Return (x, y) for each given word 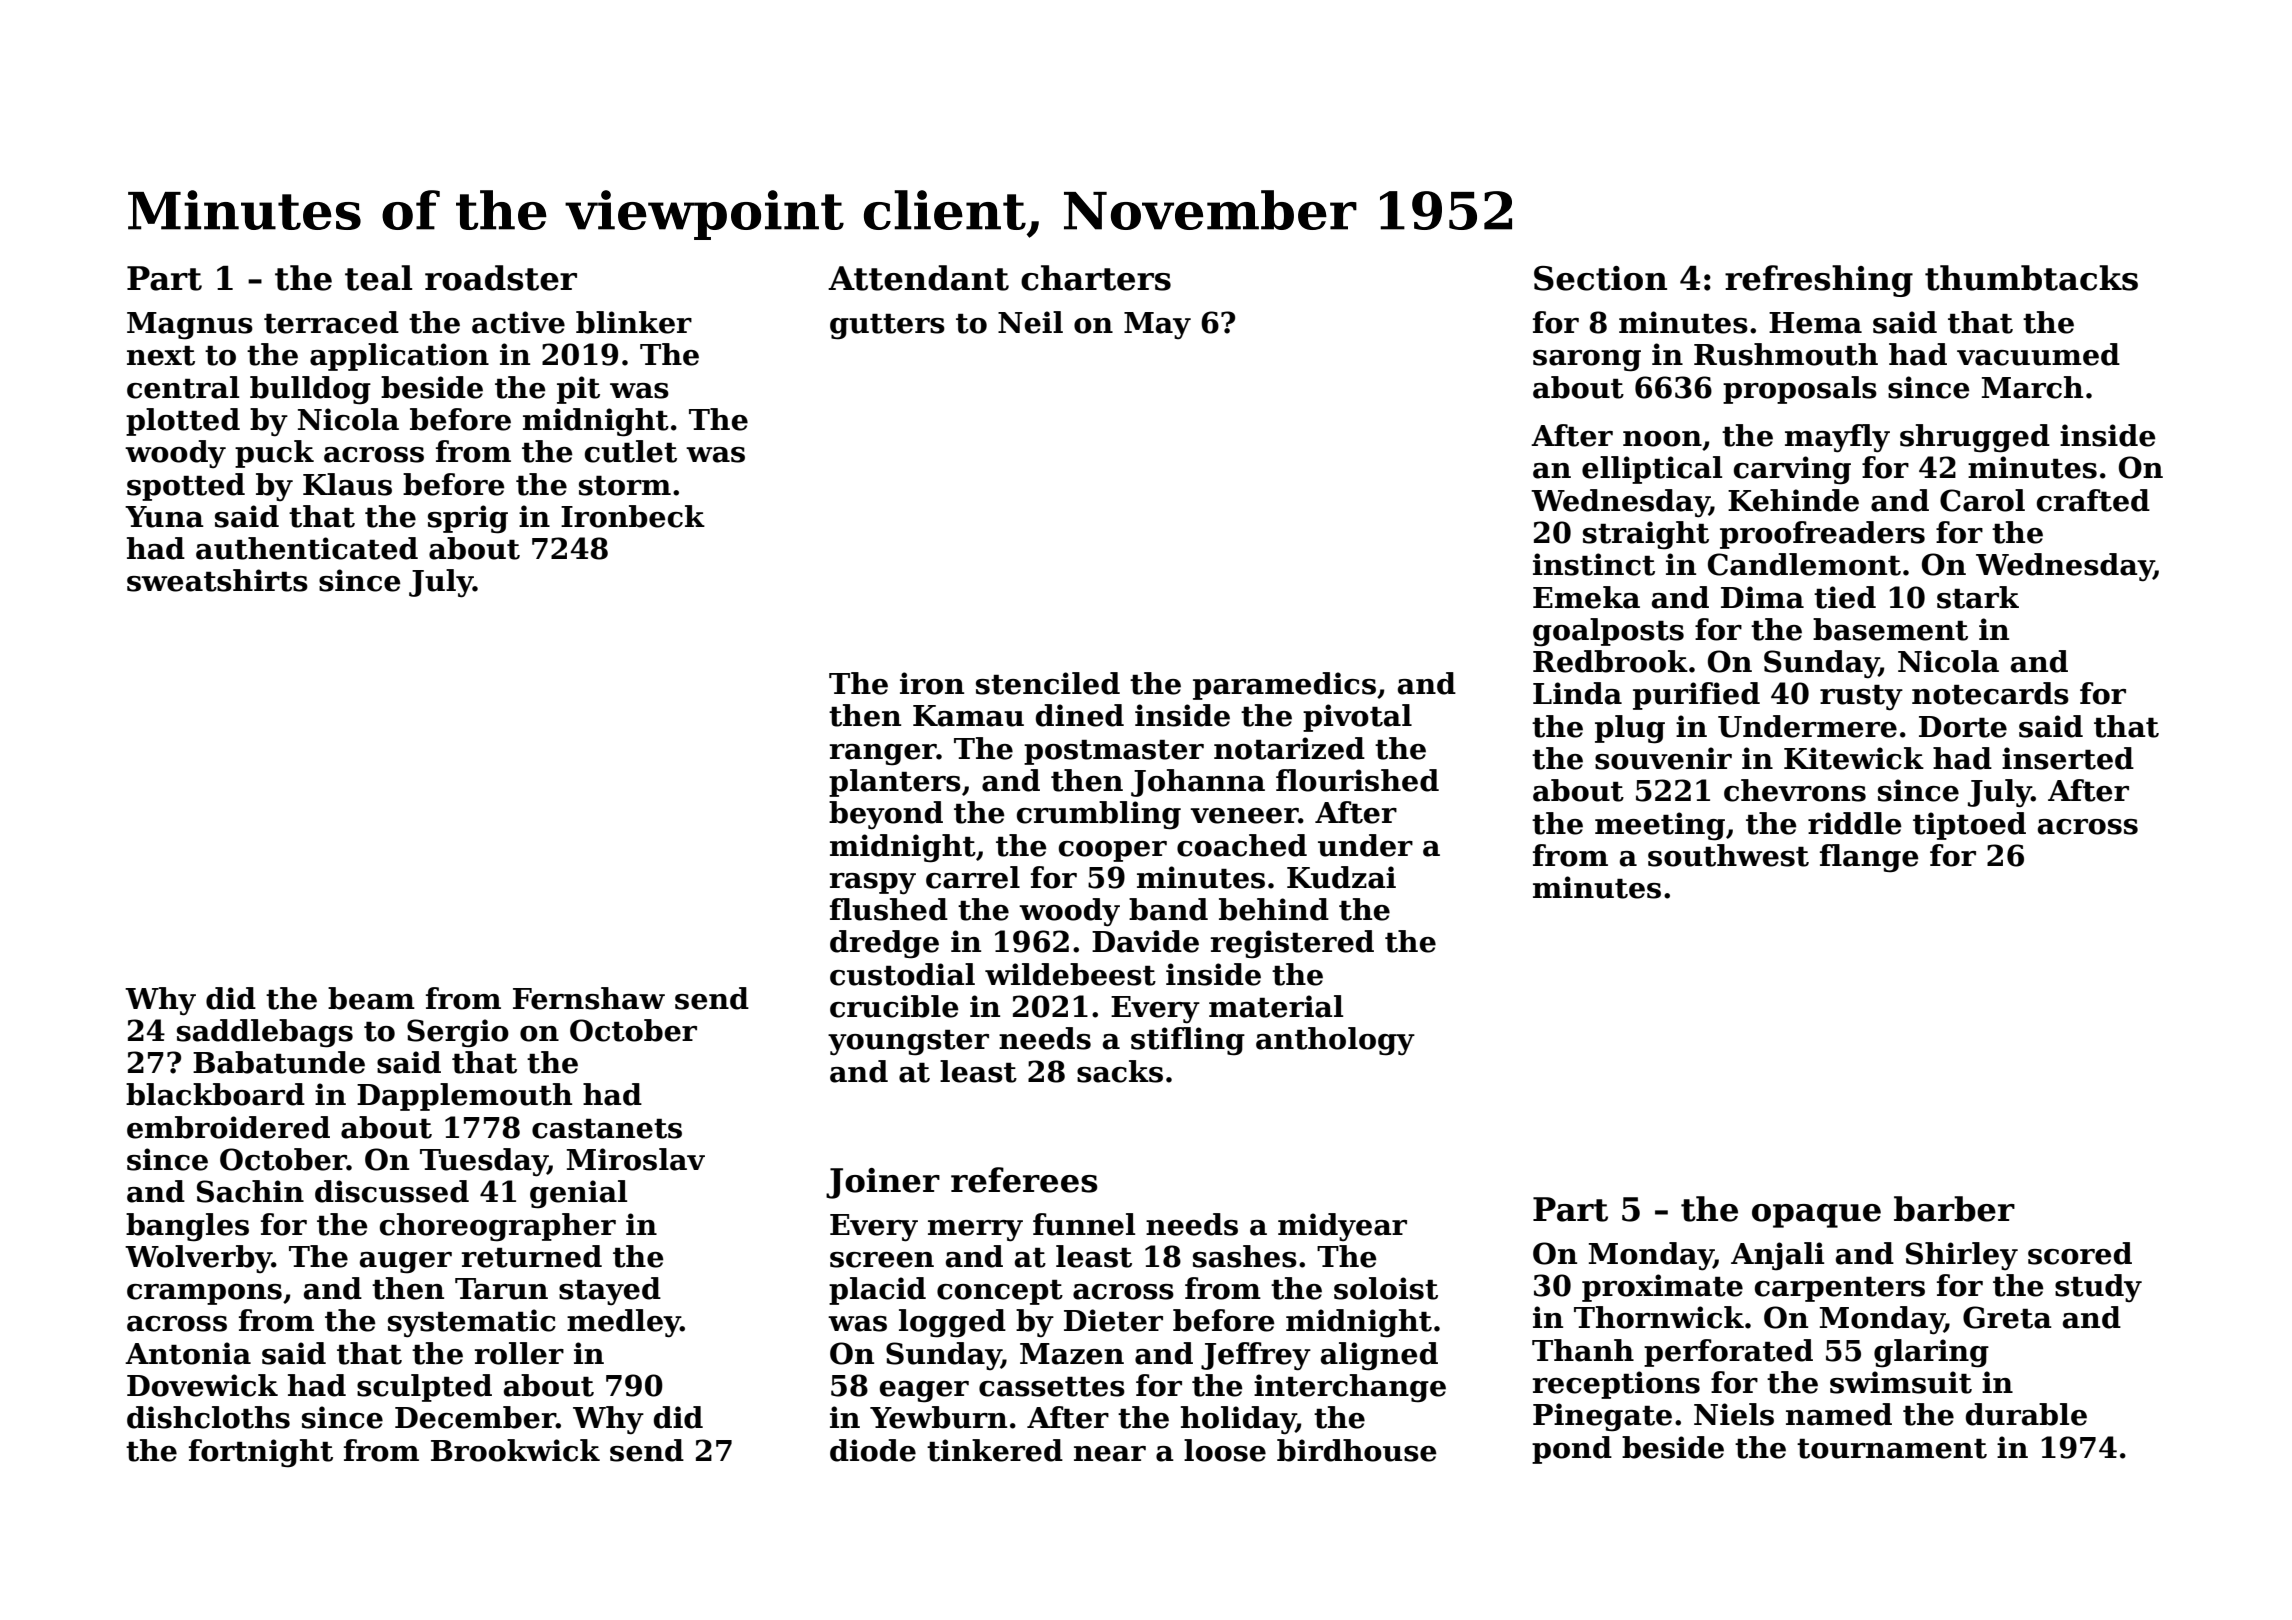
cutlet (631, 451)
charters (1096, 278)
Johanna (1198, 783)
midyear (1342, 1227)
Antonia (188, 1353)
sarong (1587, 361)
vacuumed (2038, 354)
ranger (883, 755)
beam (371, 998)
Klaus (347, 484)
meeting (1660, 826)
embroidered (228, 1127)
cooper (1113, 851)
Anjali (1777, 1256)
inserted (2068, 758)
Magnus (190, 326)
